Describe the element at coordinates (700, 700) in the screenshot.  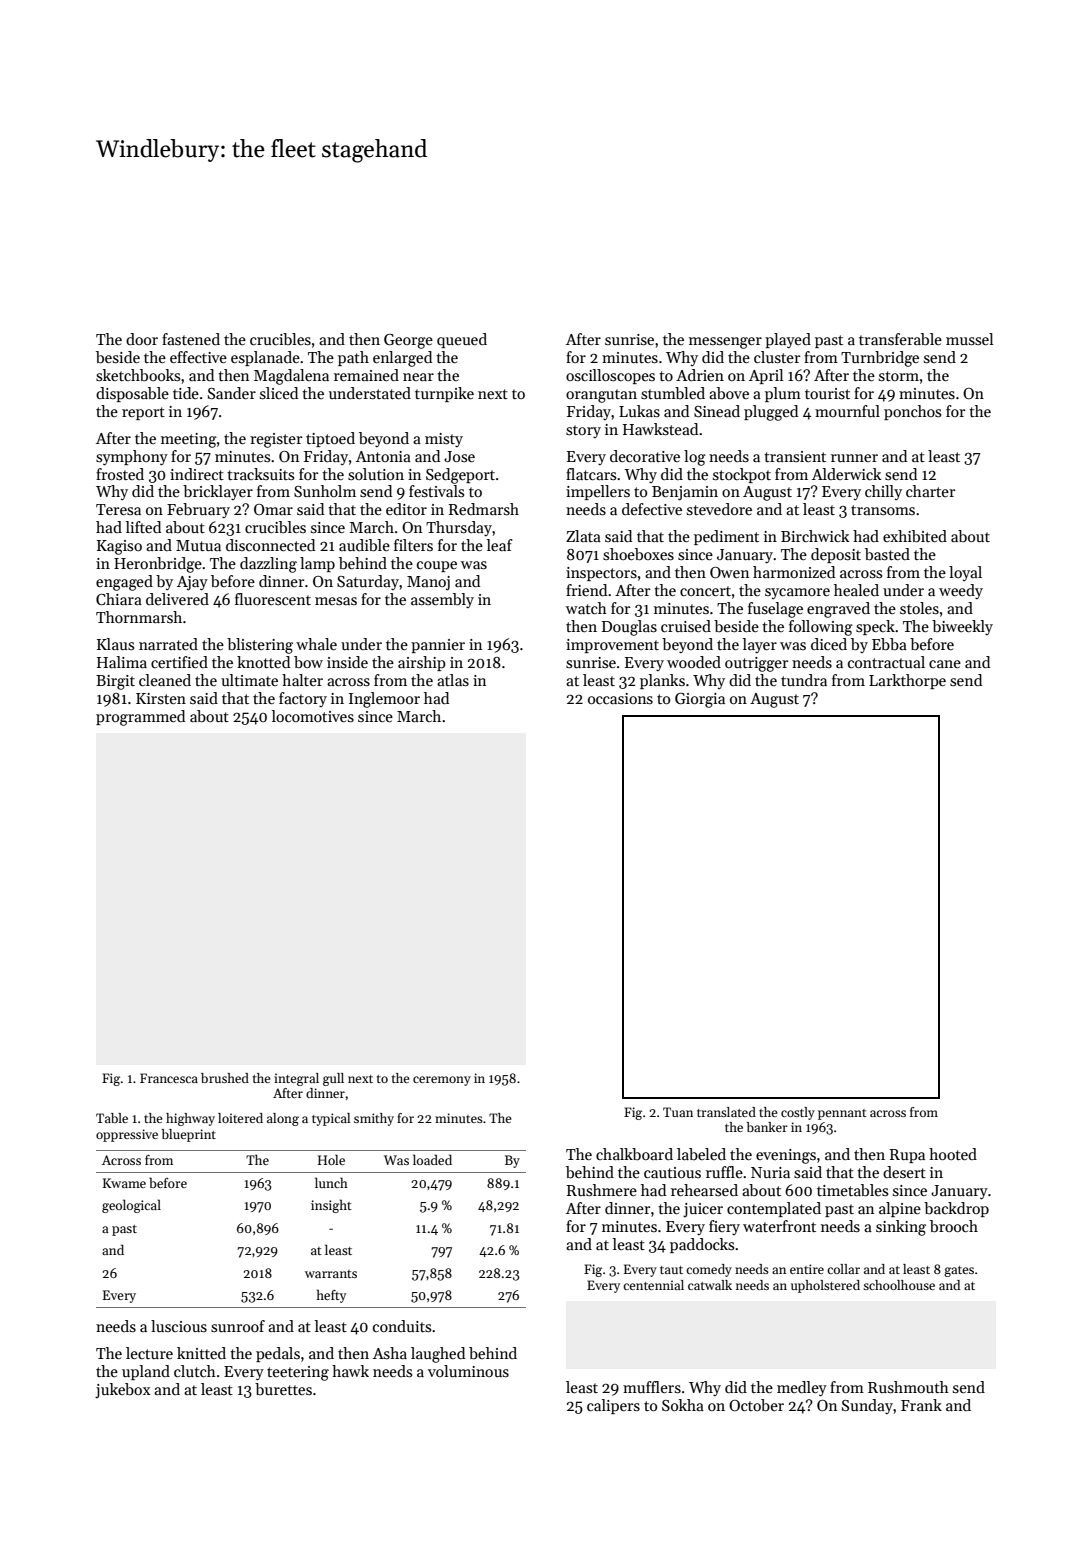
I see `Giorgia` at that location.
